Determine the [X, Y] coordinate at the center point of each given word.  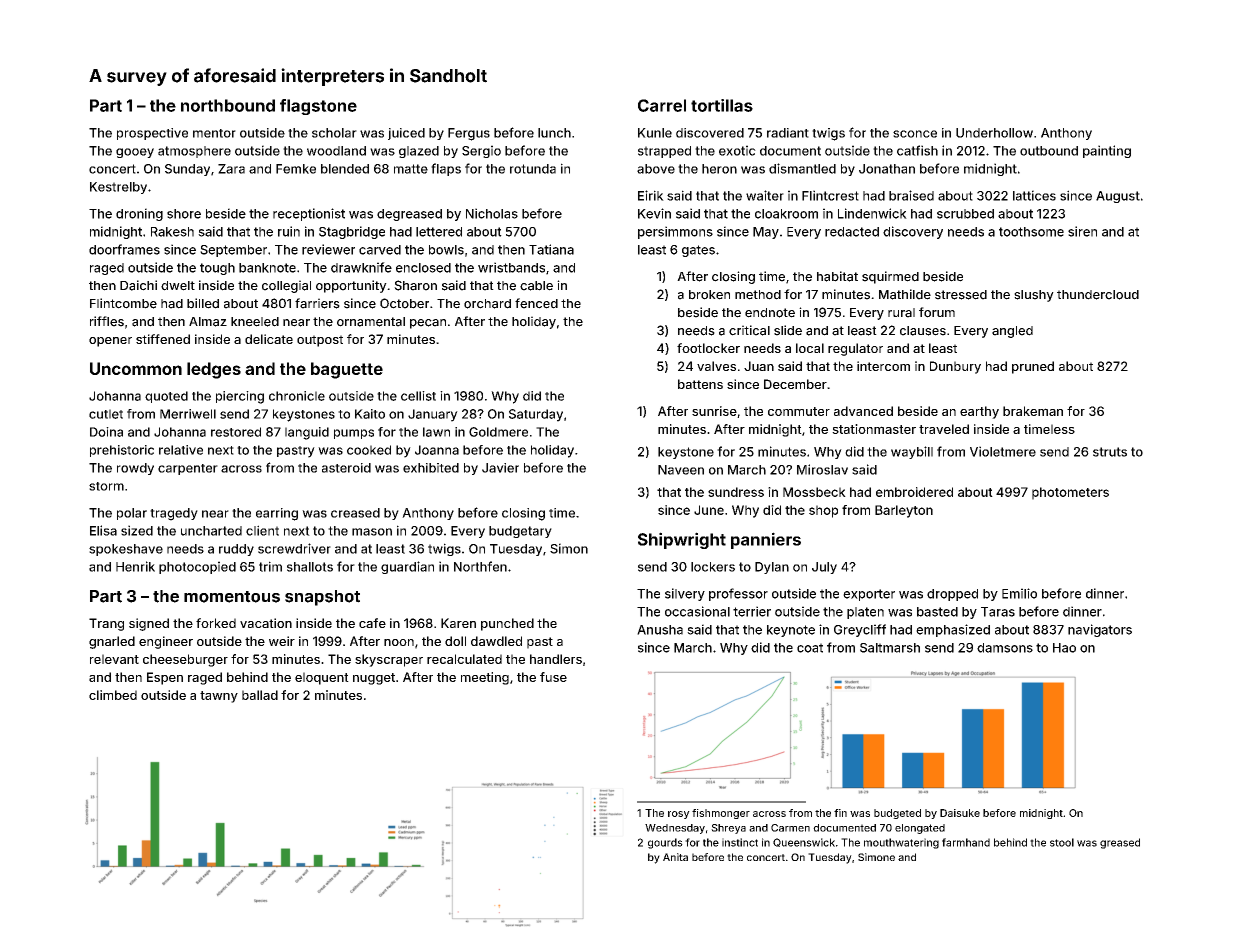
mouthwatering [901, 843]
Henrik [135, 566]
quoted [166, 397]
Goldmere [498, 432]
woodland [336, 151]
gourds [665, 843]
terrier [752, 611]
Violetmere [1003, 451]
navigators [1100, 630]
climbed [113, 695]
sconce [915, 134]
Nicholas [492, 213]
